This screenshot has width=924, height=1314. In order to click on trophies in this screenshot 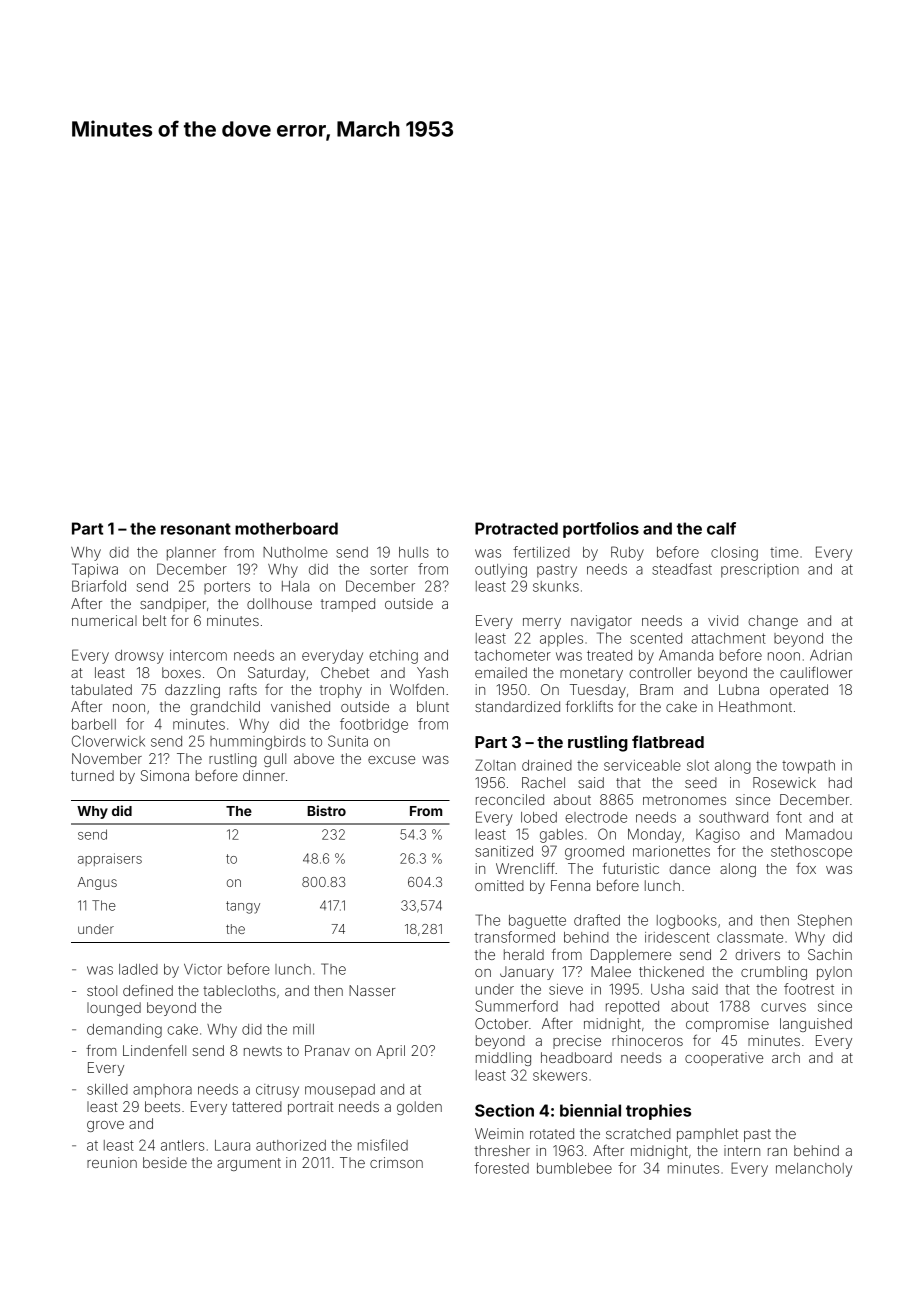, I will do `click(658, 1112)`.
